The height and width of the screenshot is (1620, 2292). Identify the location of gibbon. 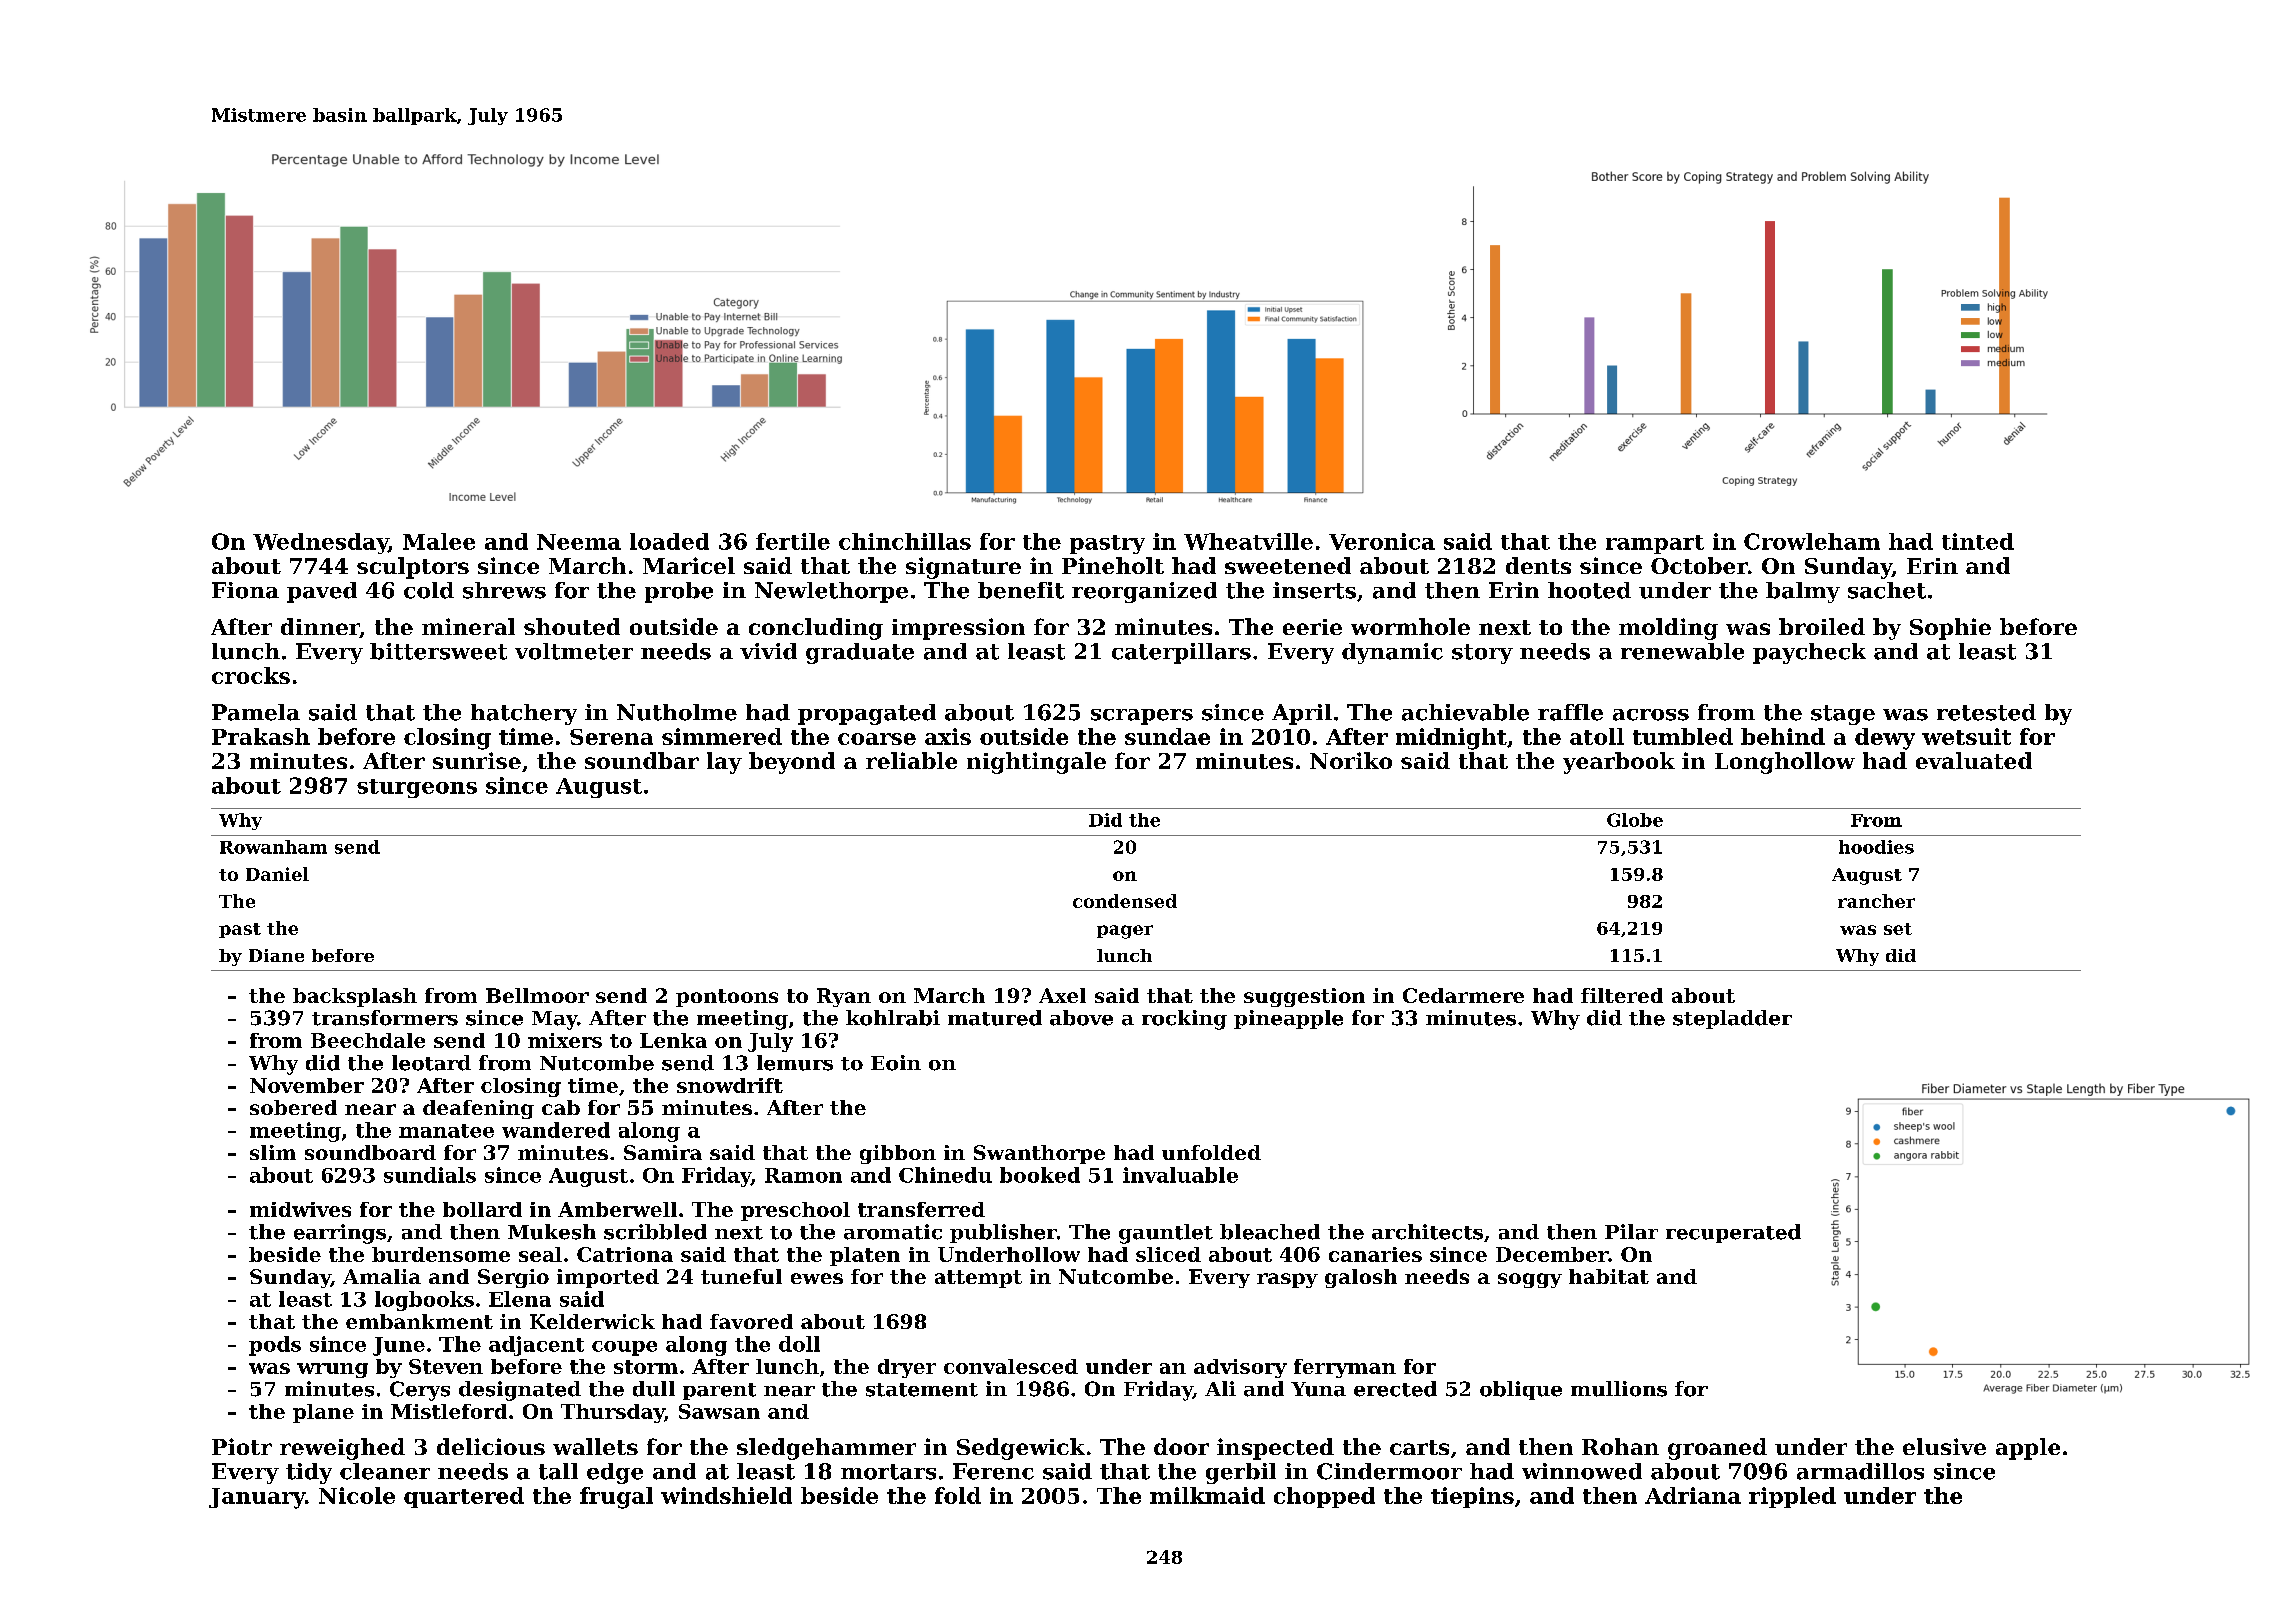
(898, 1154).
